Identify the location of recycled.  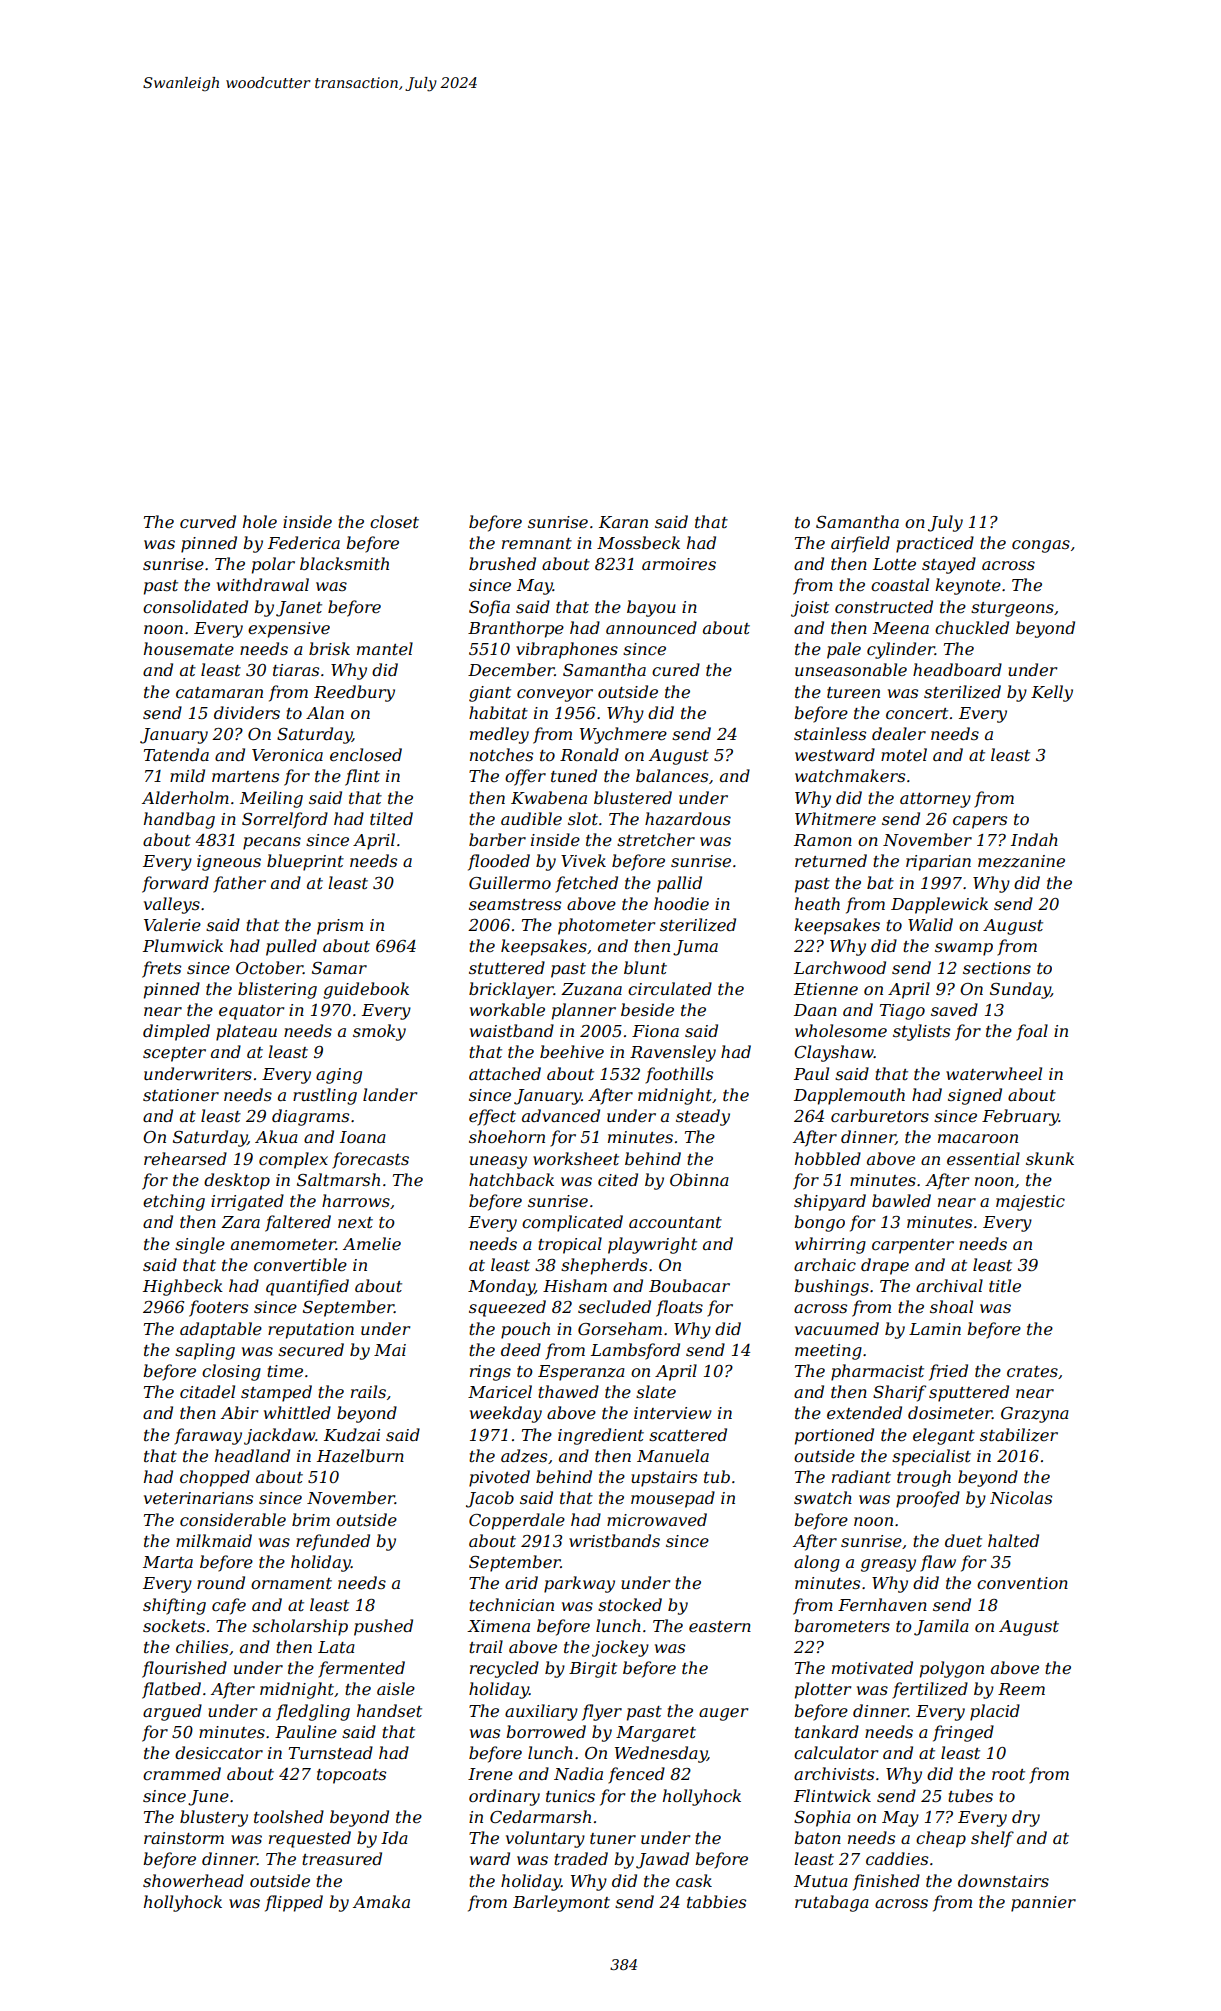
(504, 1669).
